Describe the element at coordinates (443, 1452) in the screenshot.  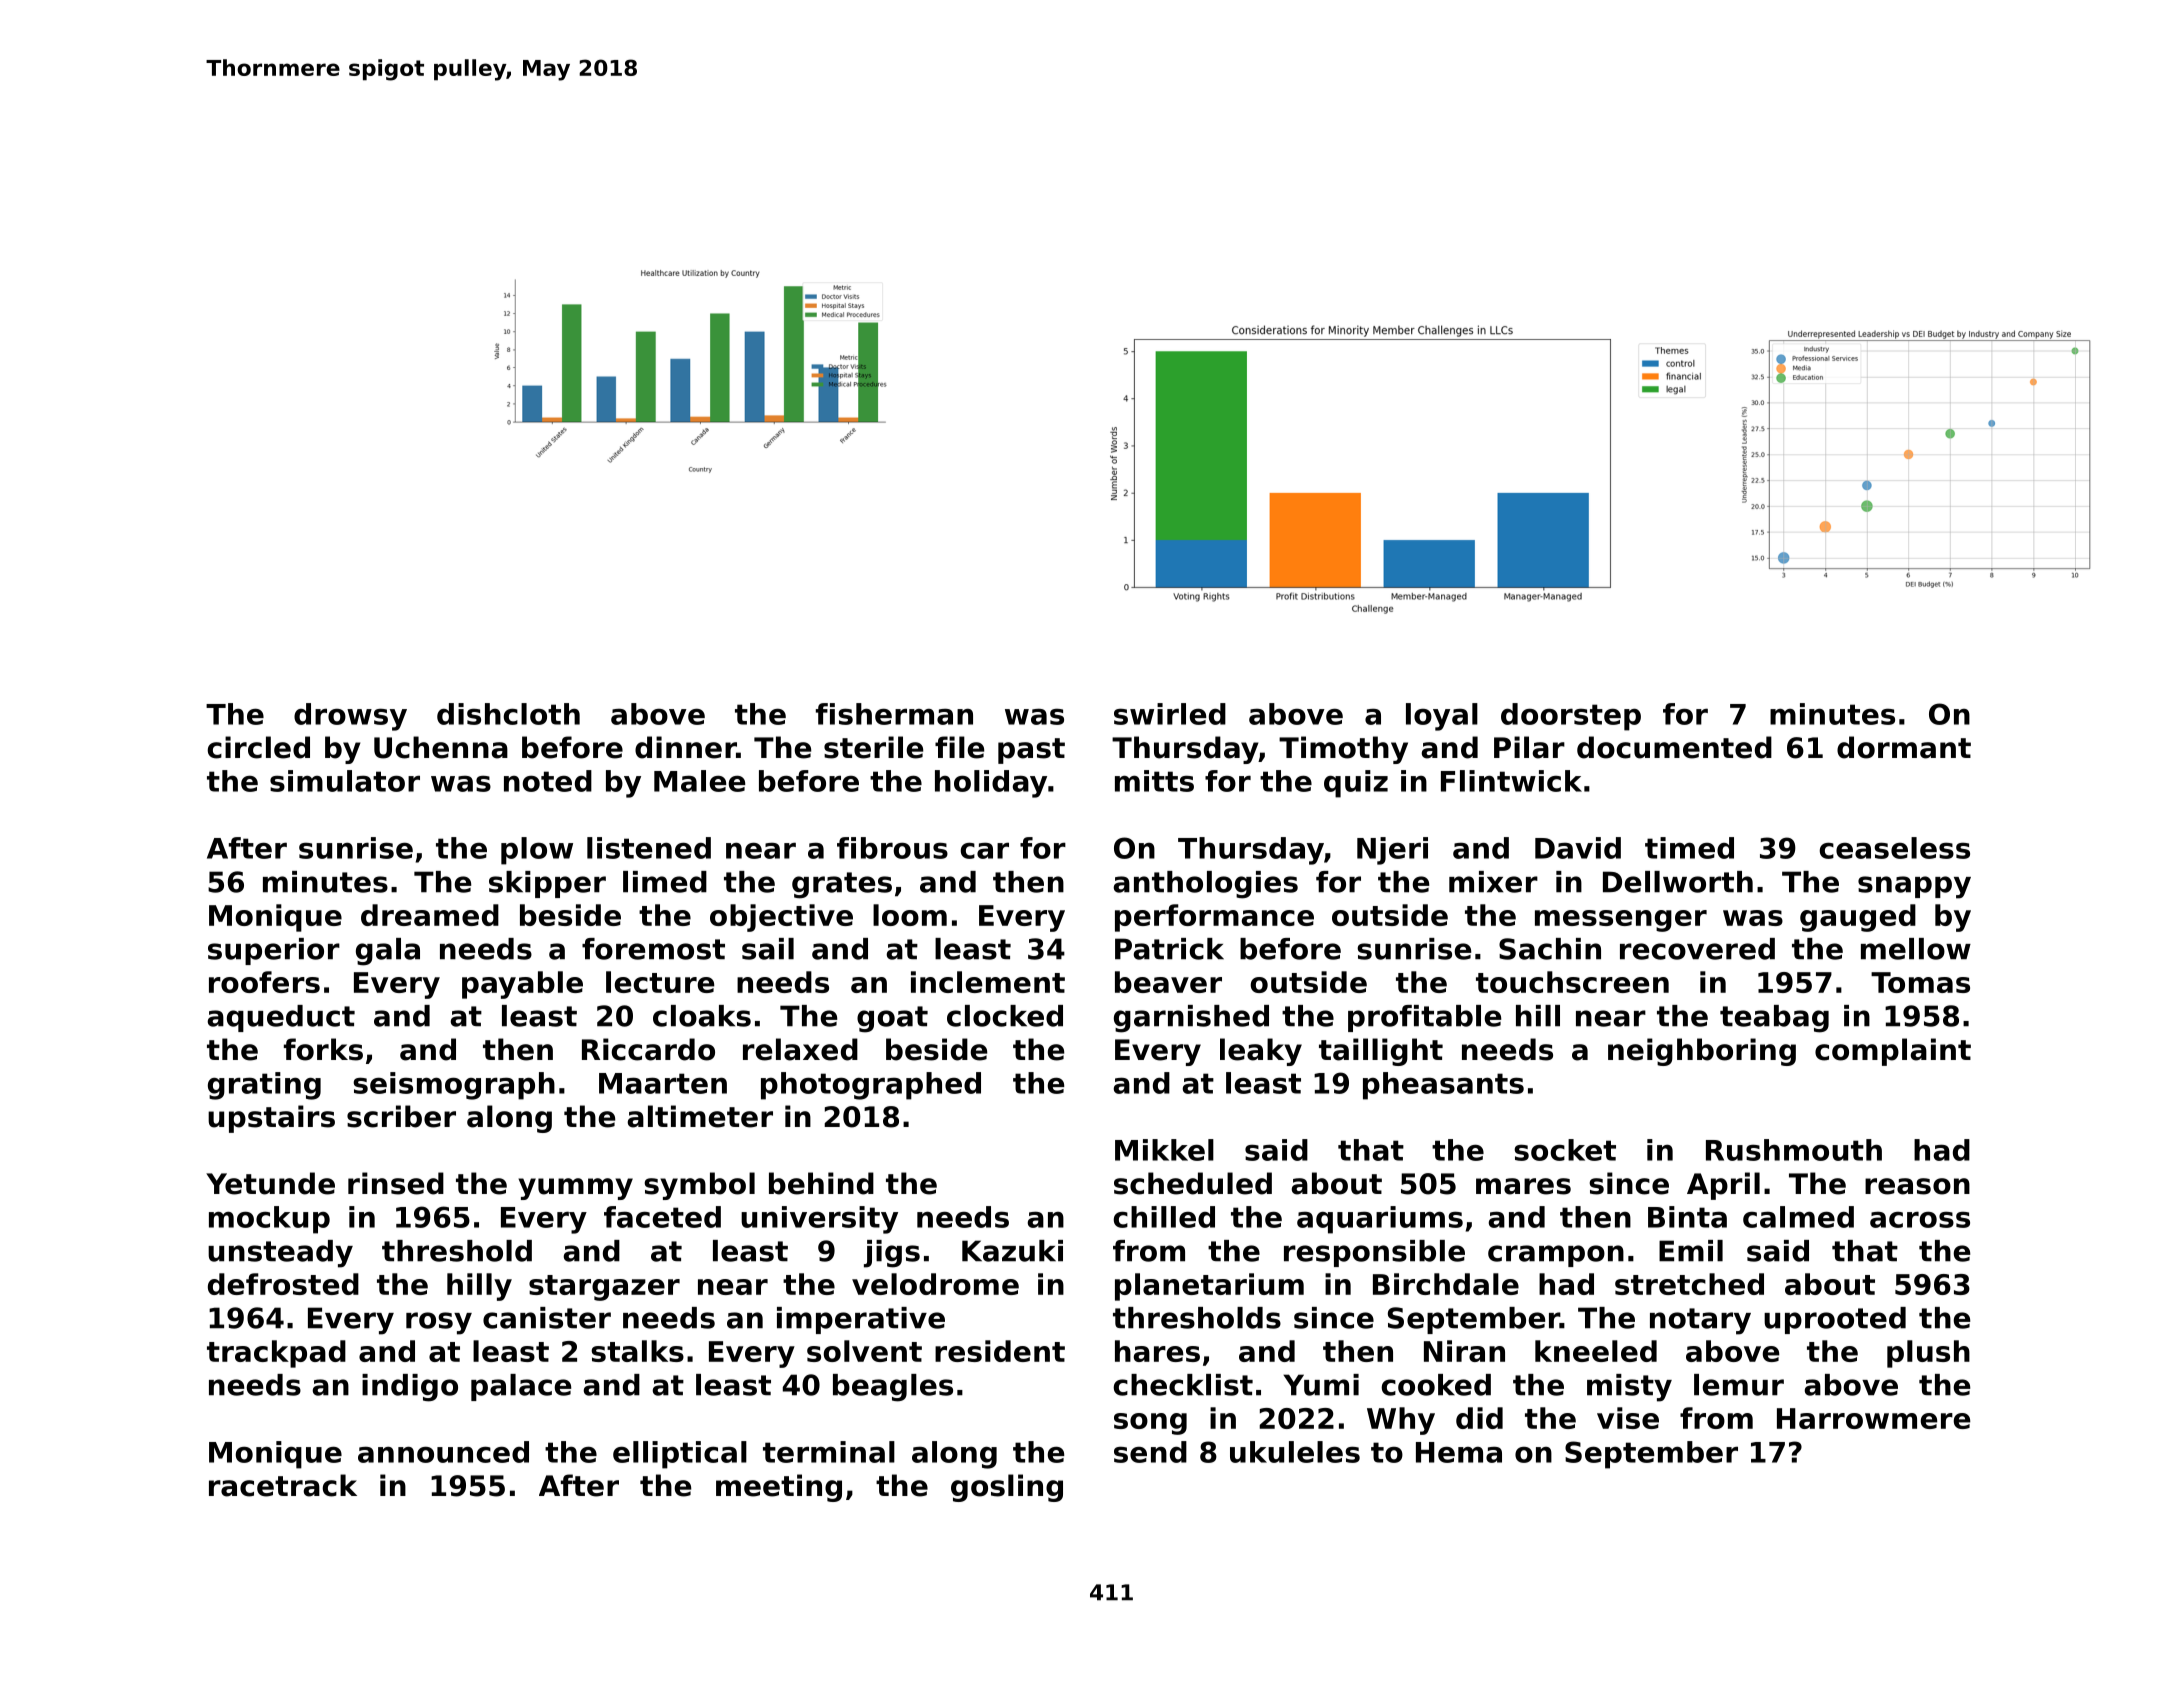
I see `announced` at that location.
